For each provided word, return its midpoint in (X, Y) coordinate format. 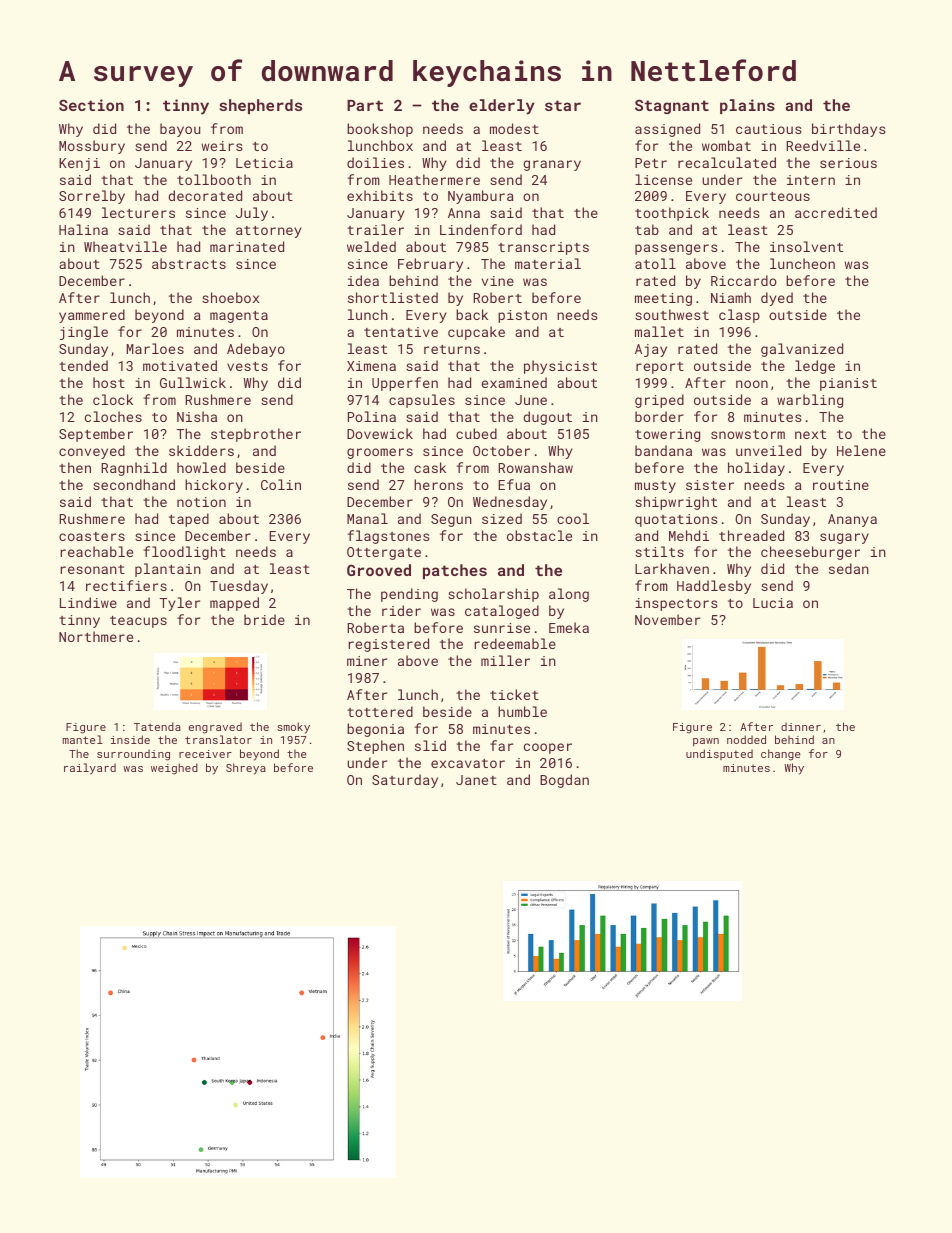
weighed (174, 769)
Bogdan (564, 781)
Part (365, 105)
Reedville (823, 145)
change (781, 755)
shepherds (260, 106)
